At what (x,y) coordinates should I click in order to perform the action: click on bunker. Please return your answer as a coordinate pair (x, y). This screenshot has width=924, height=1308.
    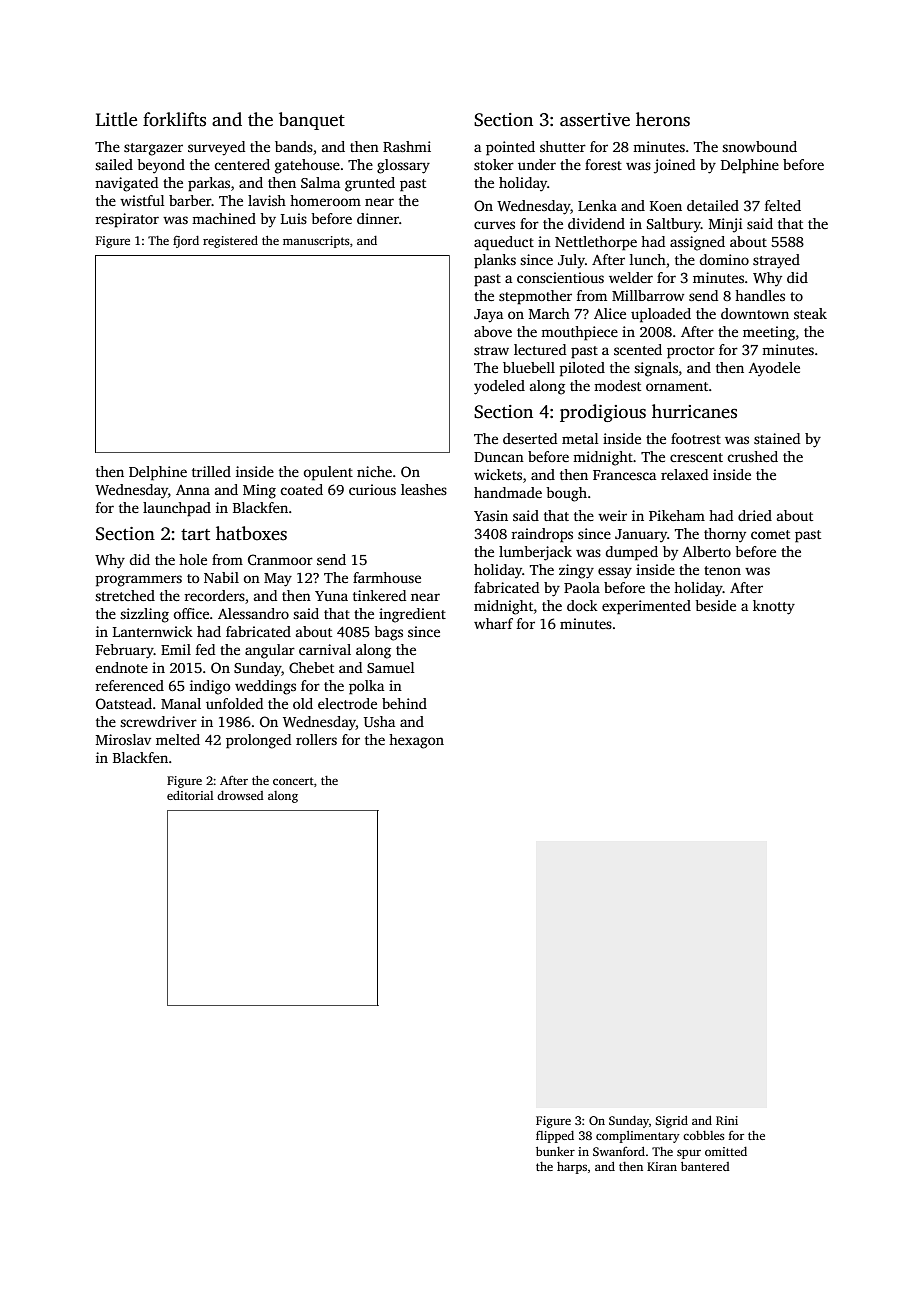
    Looking at the image, I should click on (555, 1151).
